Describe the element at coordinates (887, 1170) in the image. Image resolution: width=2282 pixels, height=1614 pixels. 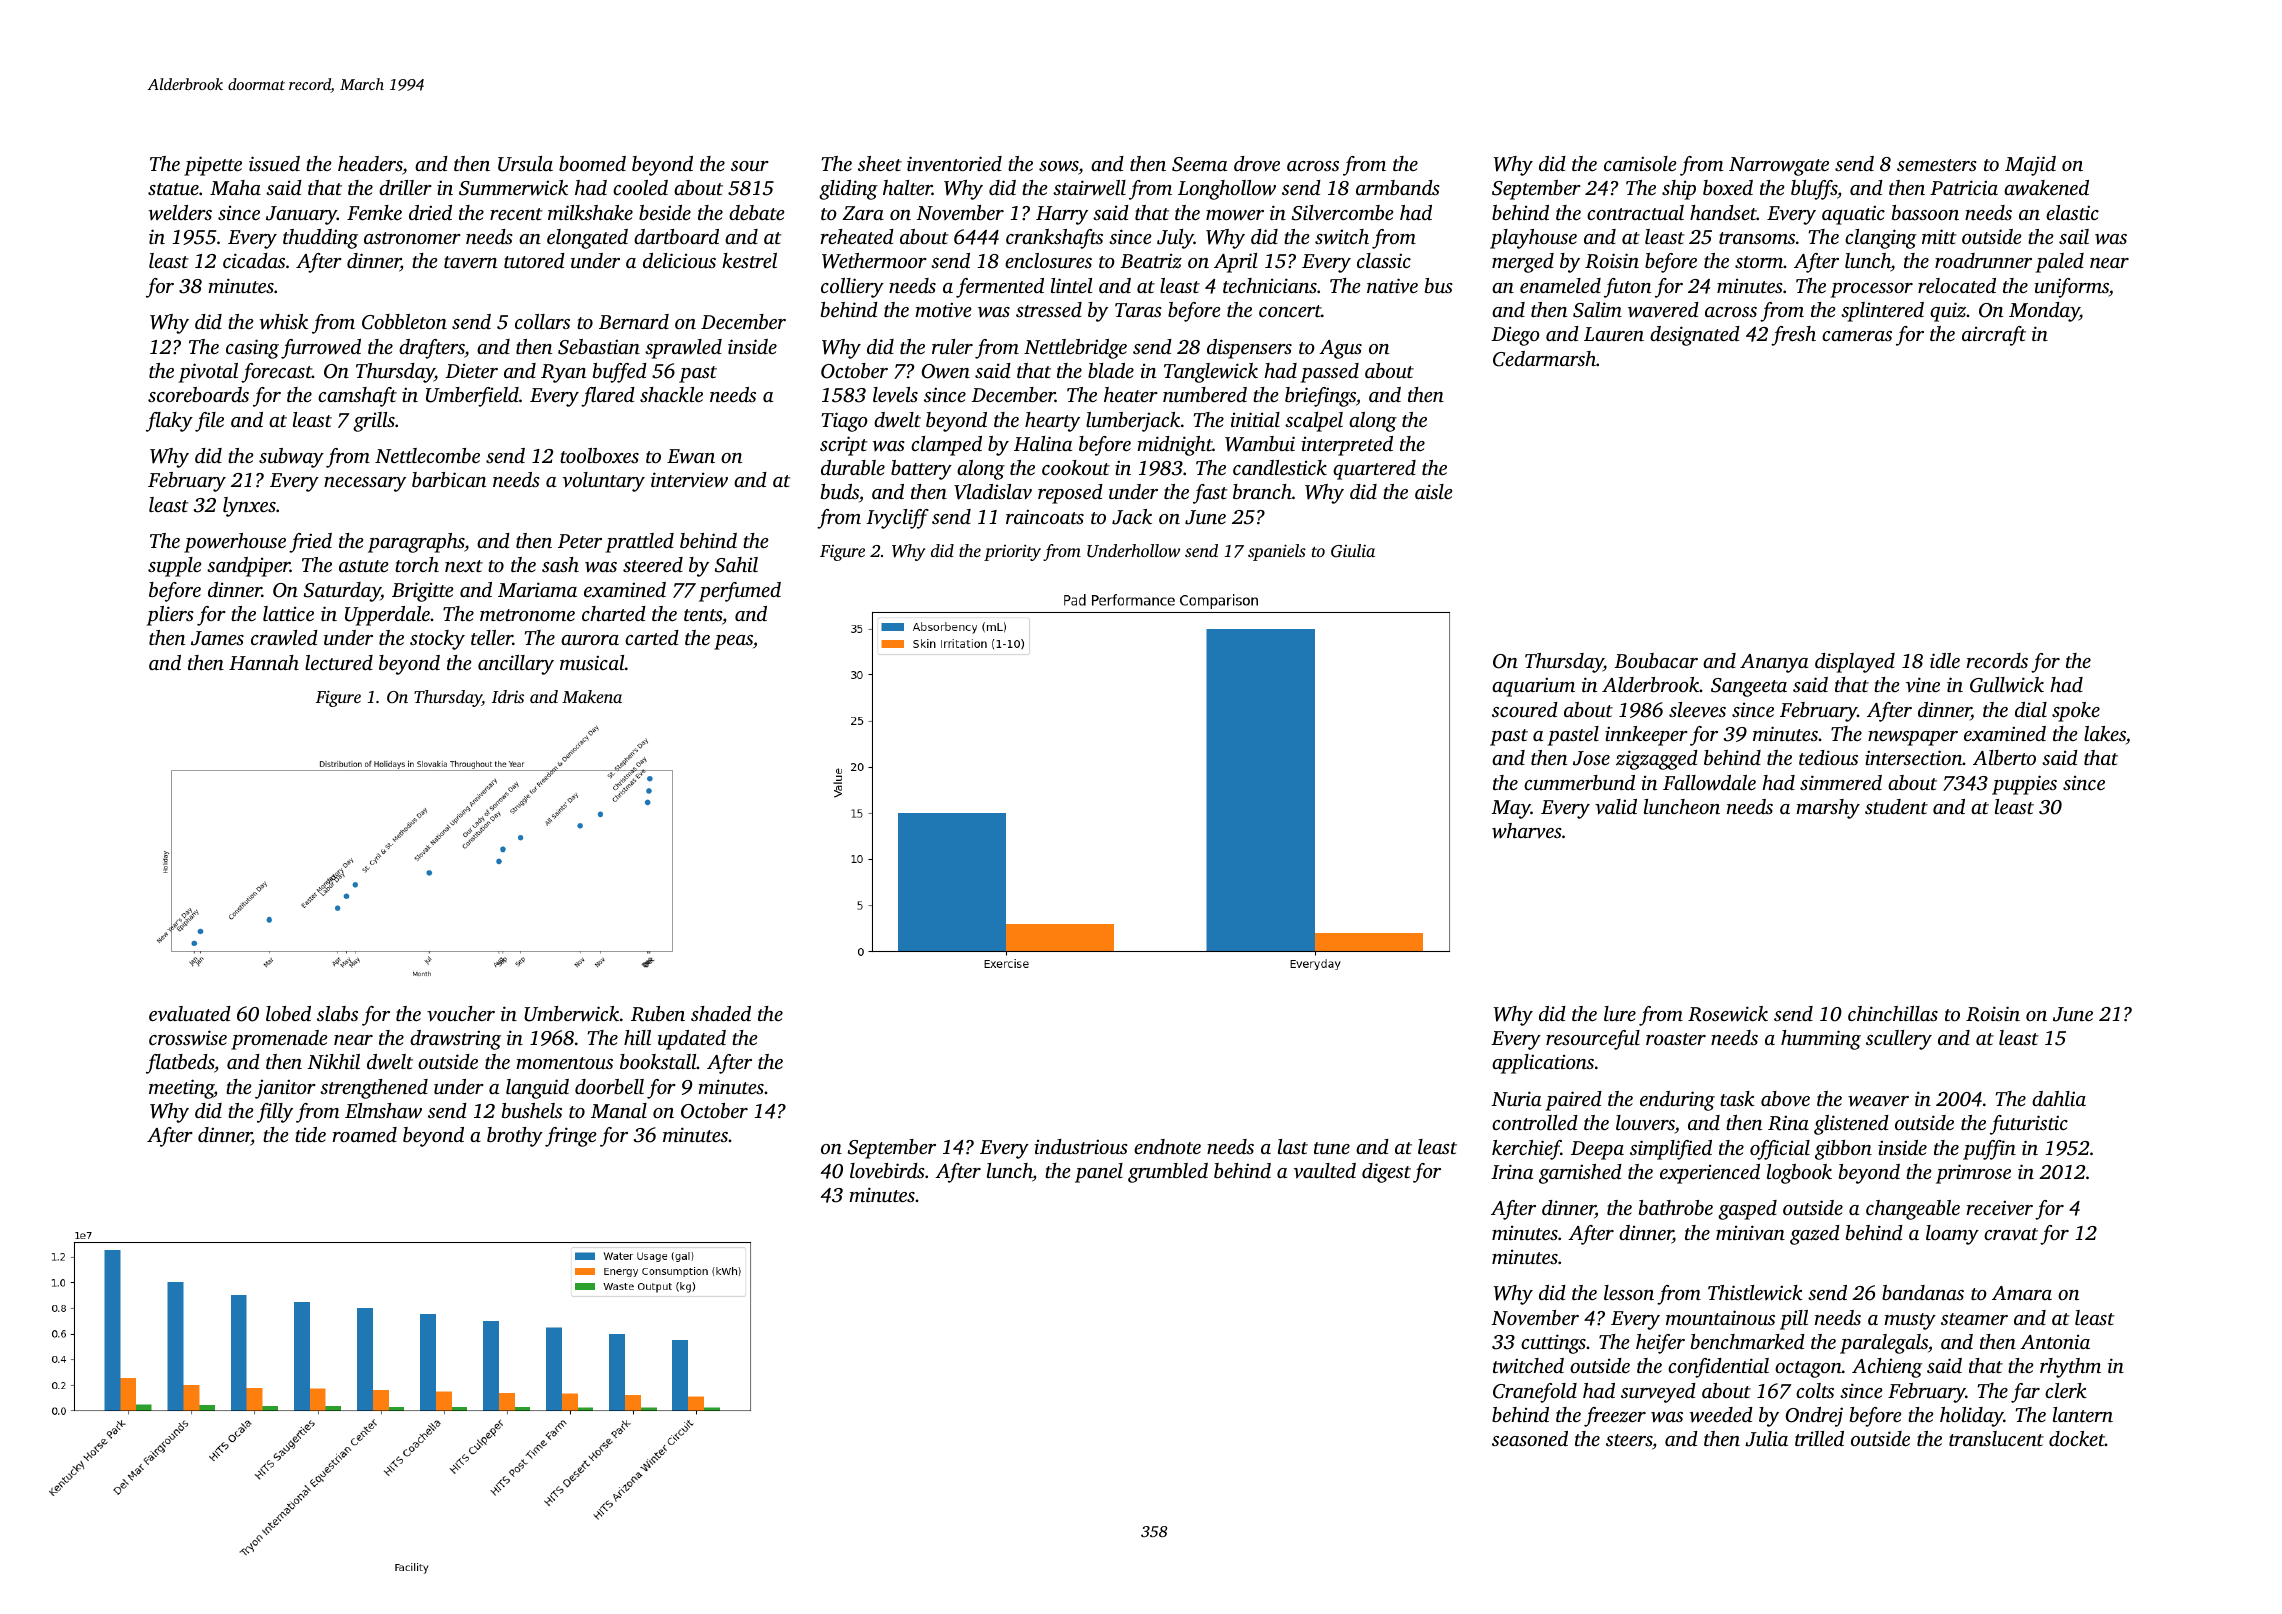
I see `lovebirds` at that location.
